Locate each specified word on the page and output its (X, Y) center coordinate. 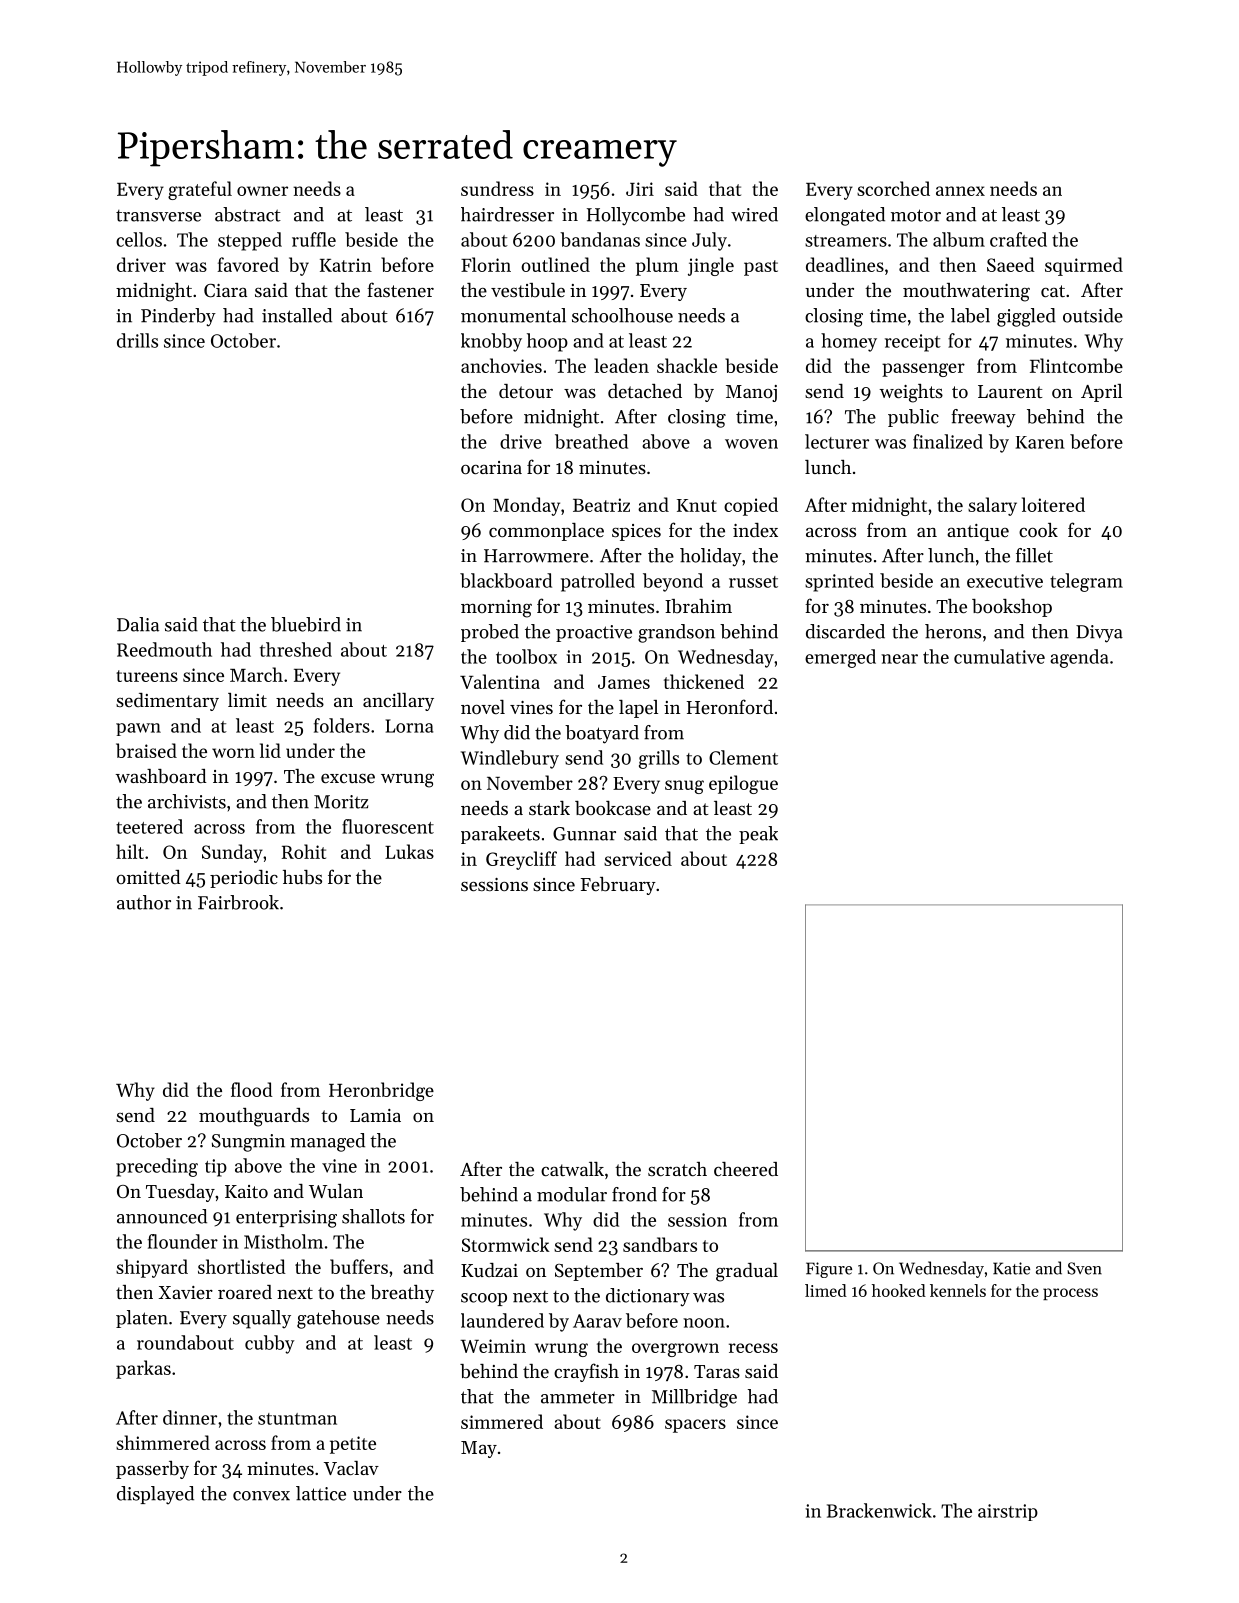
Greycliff (521, 860)
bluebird (306, 624)
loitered (1053, 504)
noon (704, 1323)
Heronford (730, 706)
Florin (486, 264)
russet (753, 582)
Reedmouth (164, 649)
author (144, 902)
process (1070, 1294)
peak (758, 835)
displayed (155, 1495)
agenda (1079, 658)
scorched (893, 188)
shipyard (152, 1268)
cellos (139, 239)
